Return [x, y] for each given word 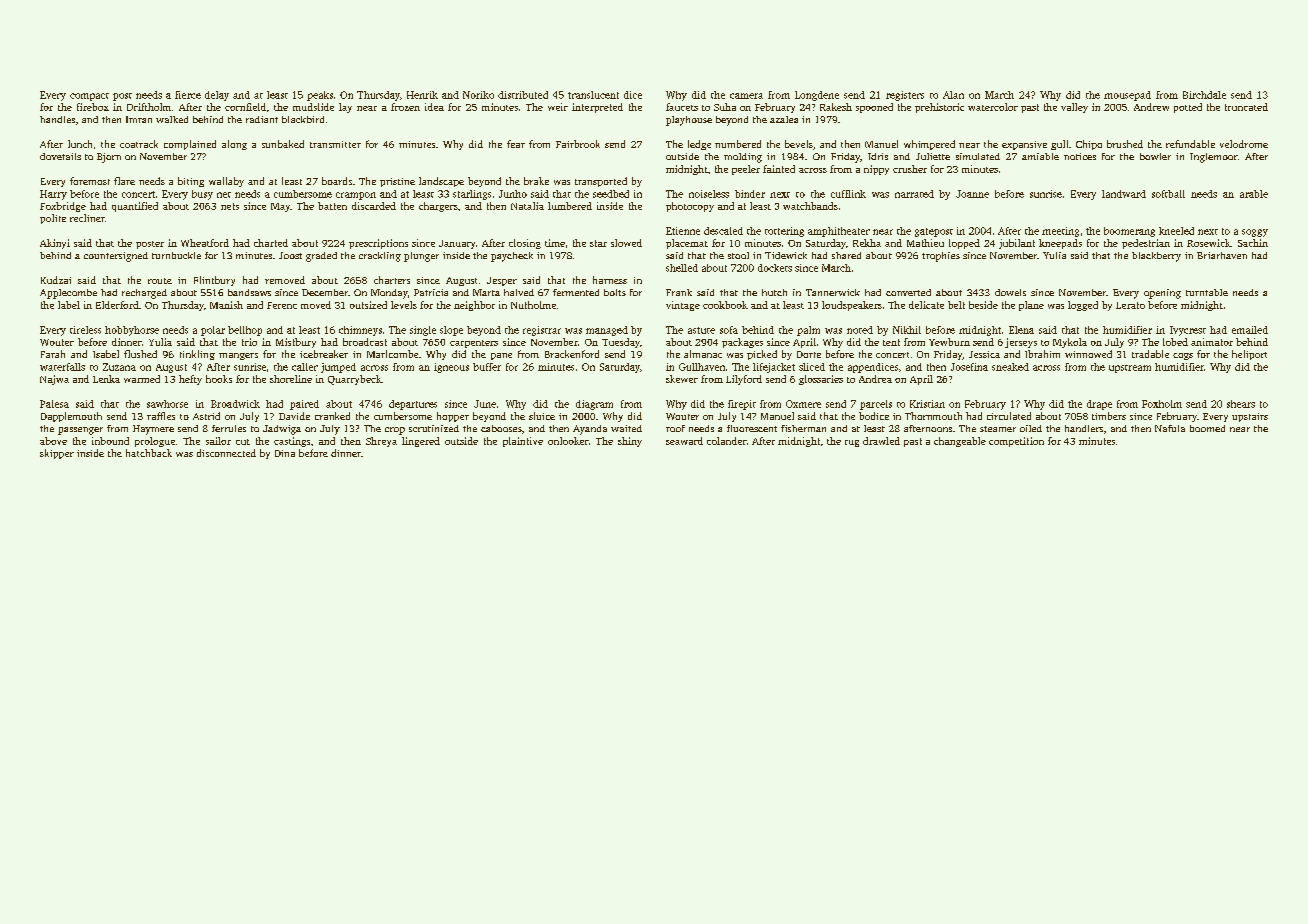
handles [57, 119]
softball [1168, 194]
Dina [285, 453]
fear [516, 144]
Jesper [502, 281]
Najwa [54, 380]
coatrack [139, 144]
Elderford [117, 305]
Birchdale [1204, 95]
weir [558, 107]
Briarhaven [1222, 255]
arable [1254, 194]
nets [230, 206]
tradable [1150, 354]
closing [525, 244]
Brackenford [572, 354]
